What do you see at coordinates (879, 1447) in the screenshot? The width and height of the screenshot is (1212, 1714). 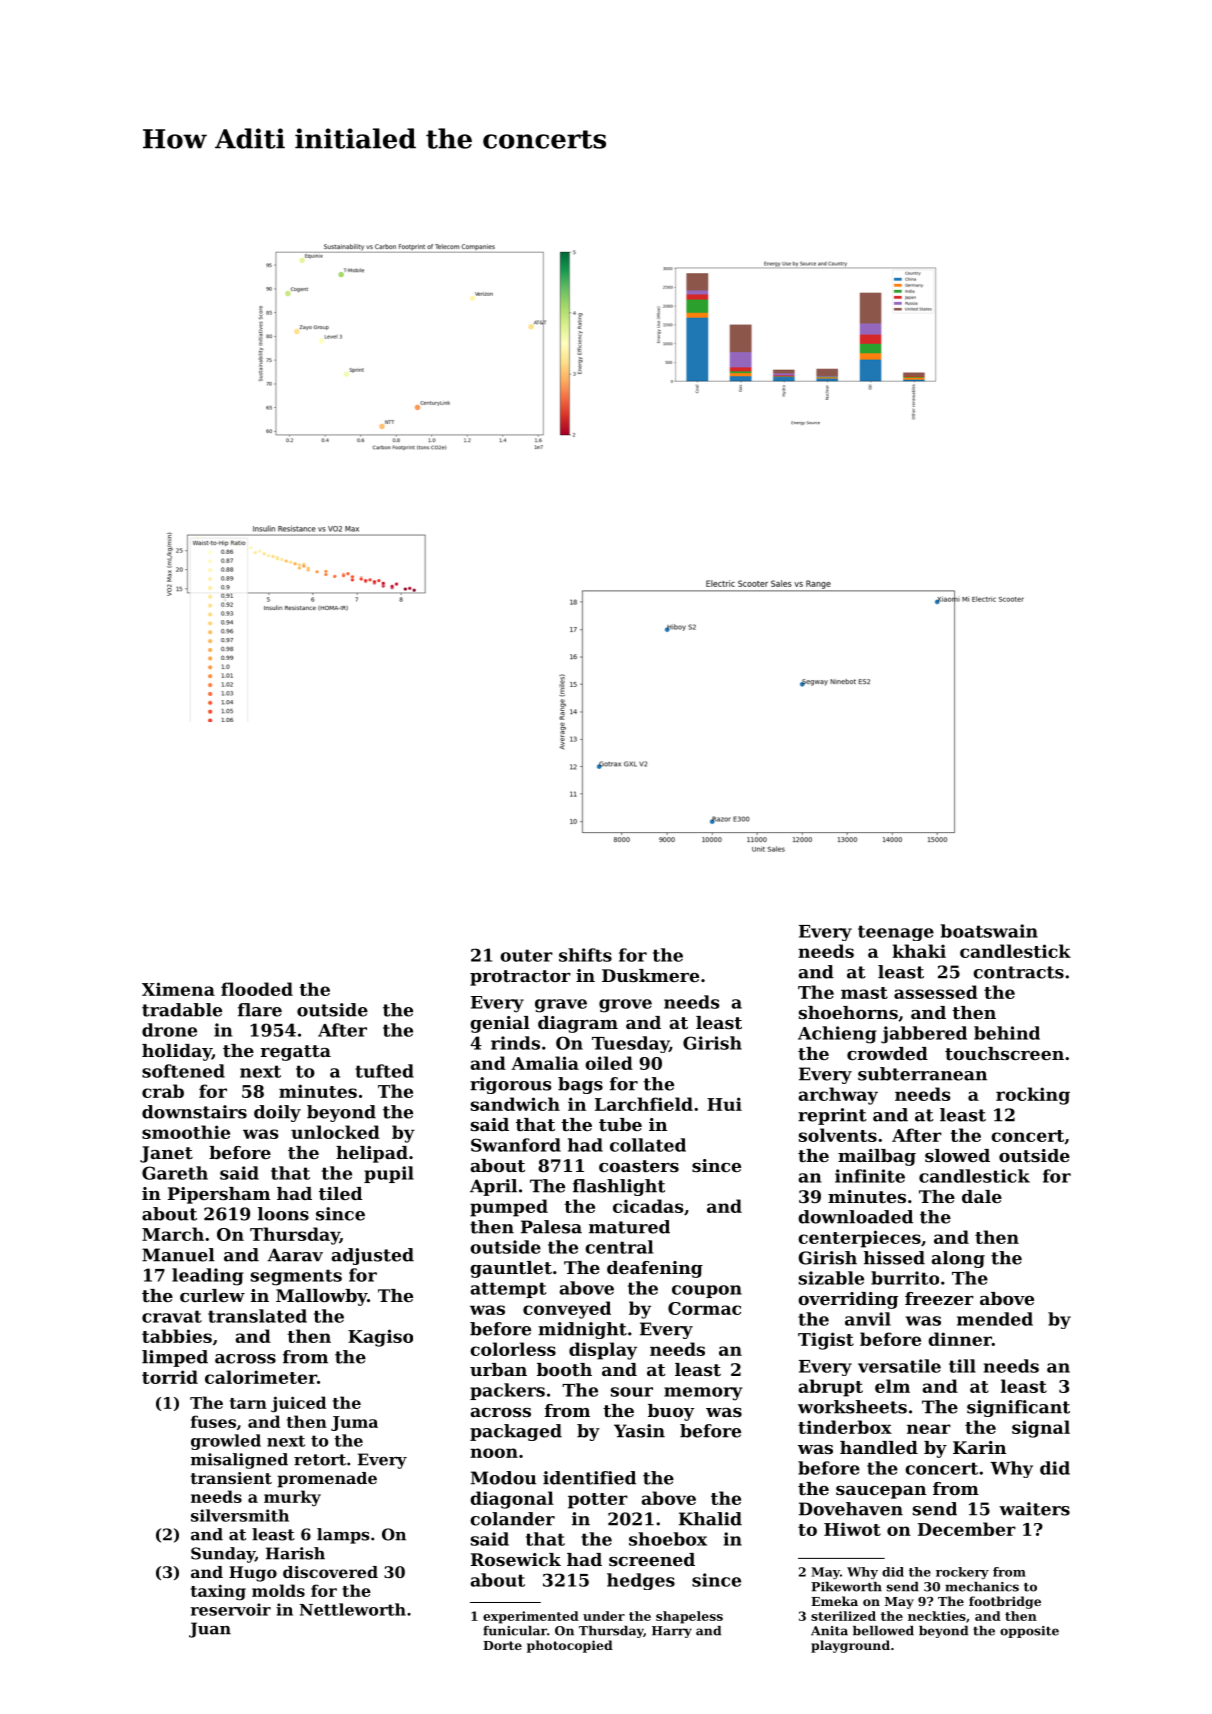 I see `handled` at bounding box center [879, 1447].
